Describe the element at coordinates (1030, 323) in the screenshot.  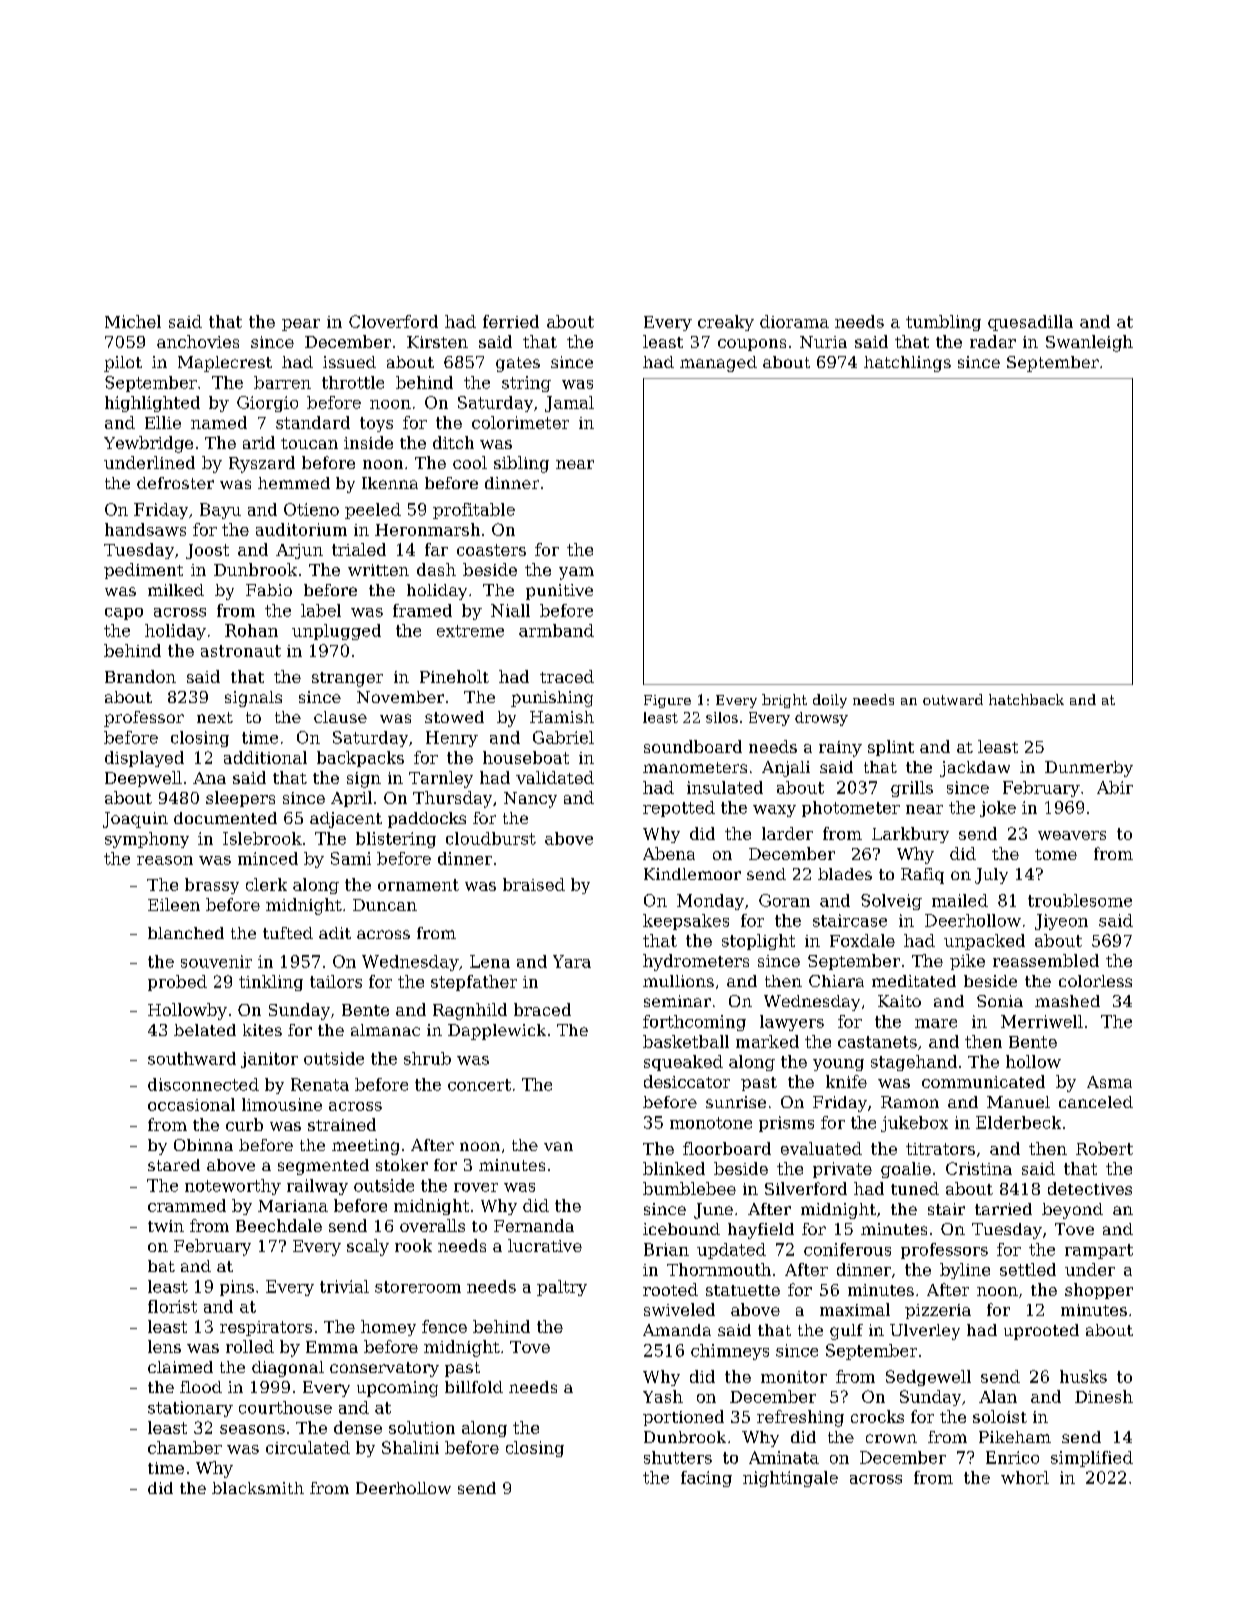
I see `quesadilla` at that location.
